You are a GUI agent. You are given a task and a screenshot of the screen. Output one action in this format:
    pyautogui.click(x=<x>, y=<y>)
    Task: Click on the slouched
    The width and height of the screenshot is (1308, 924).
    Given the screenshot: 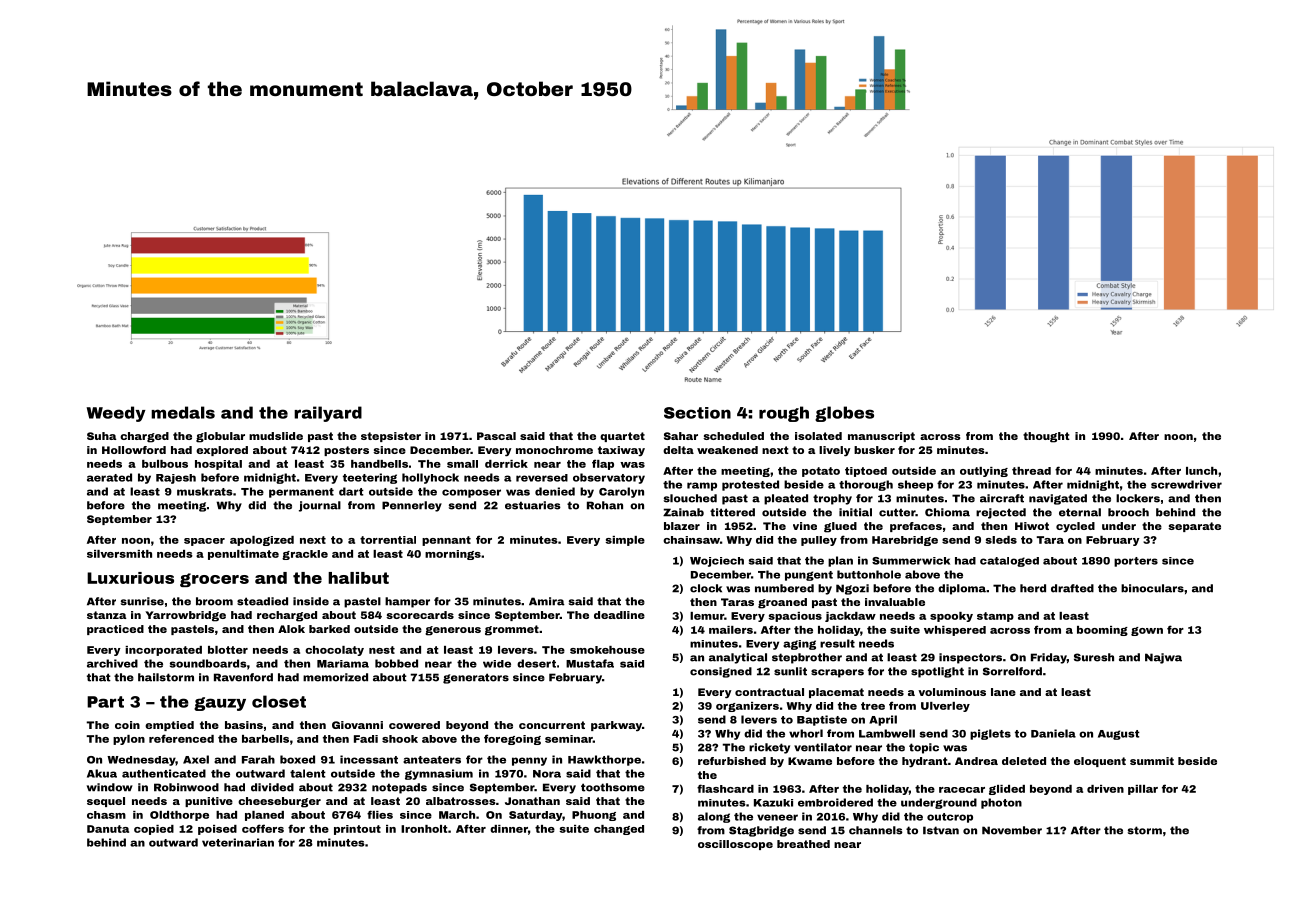 What is the action you would take?
    pyautogui.click(x=690, y=498)
